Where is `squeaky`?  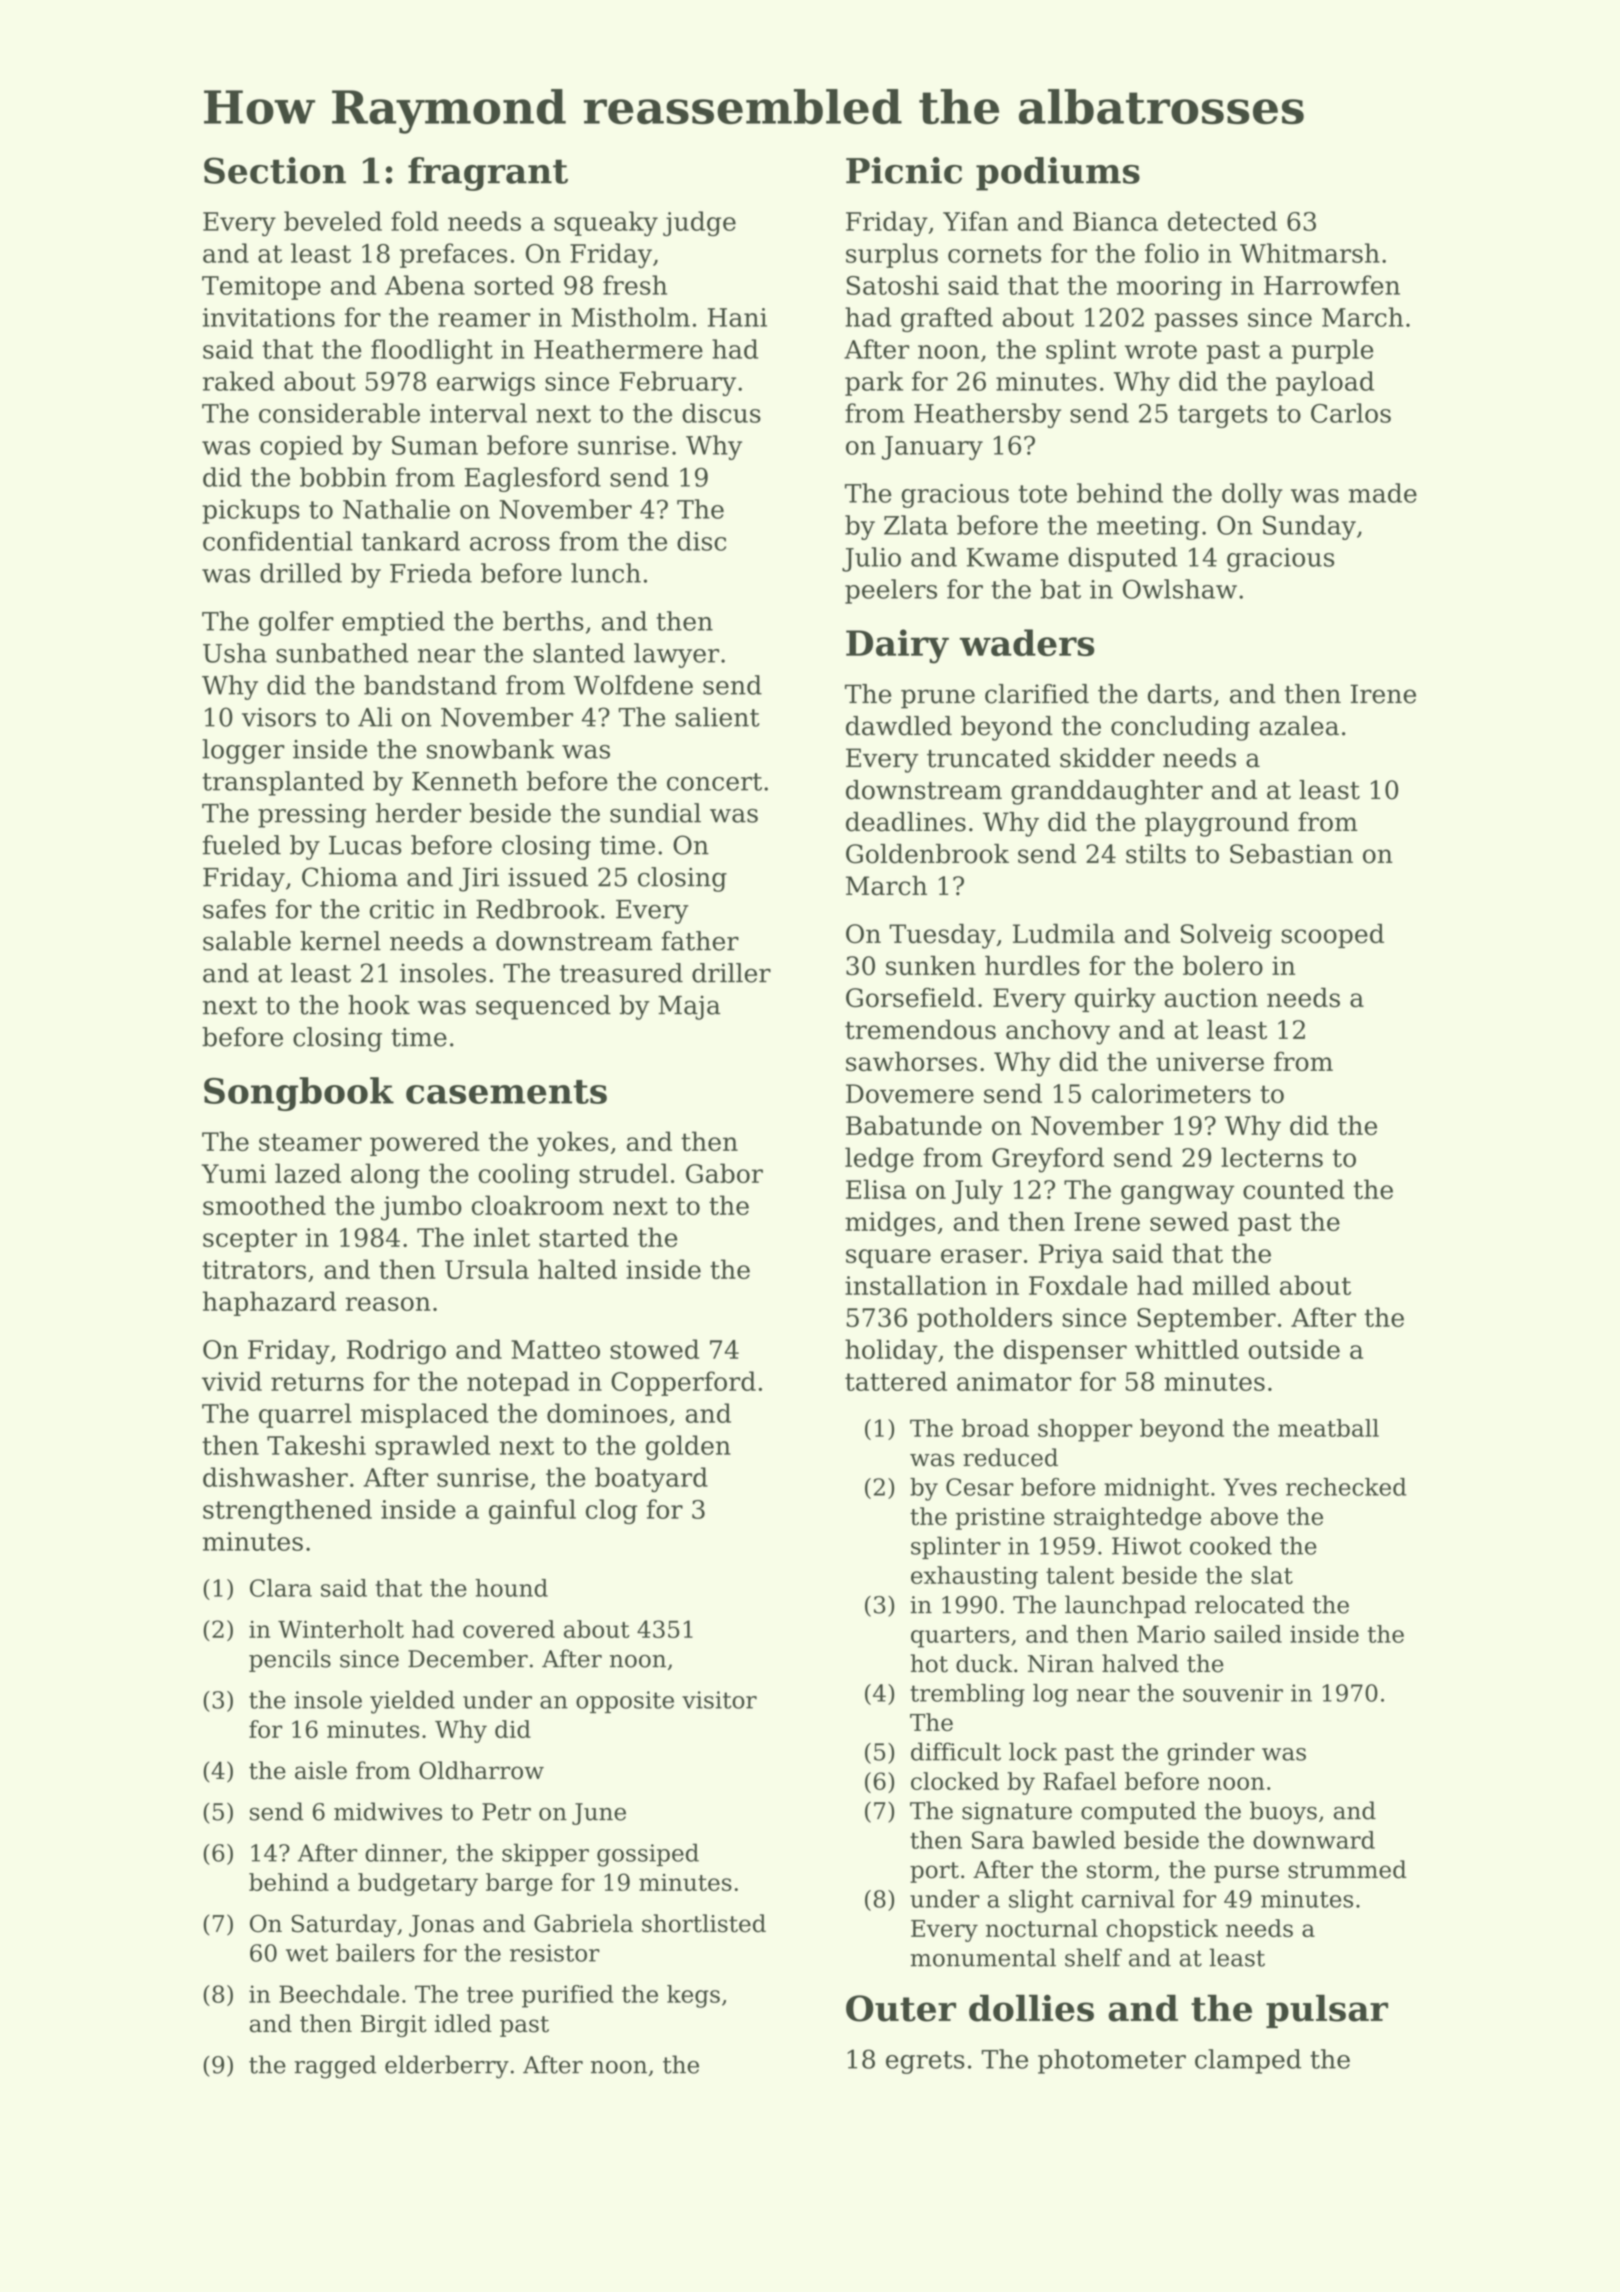
squeaky is located at coordinates (606, 223).
